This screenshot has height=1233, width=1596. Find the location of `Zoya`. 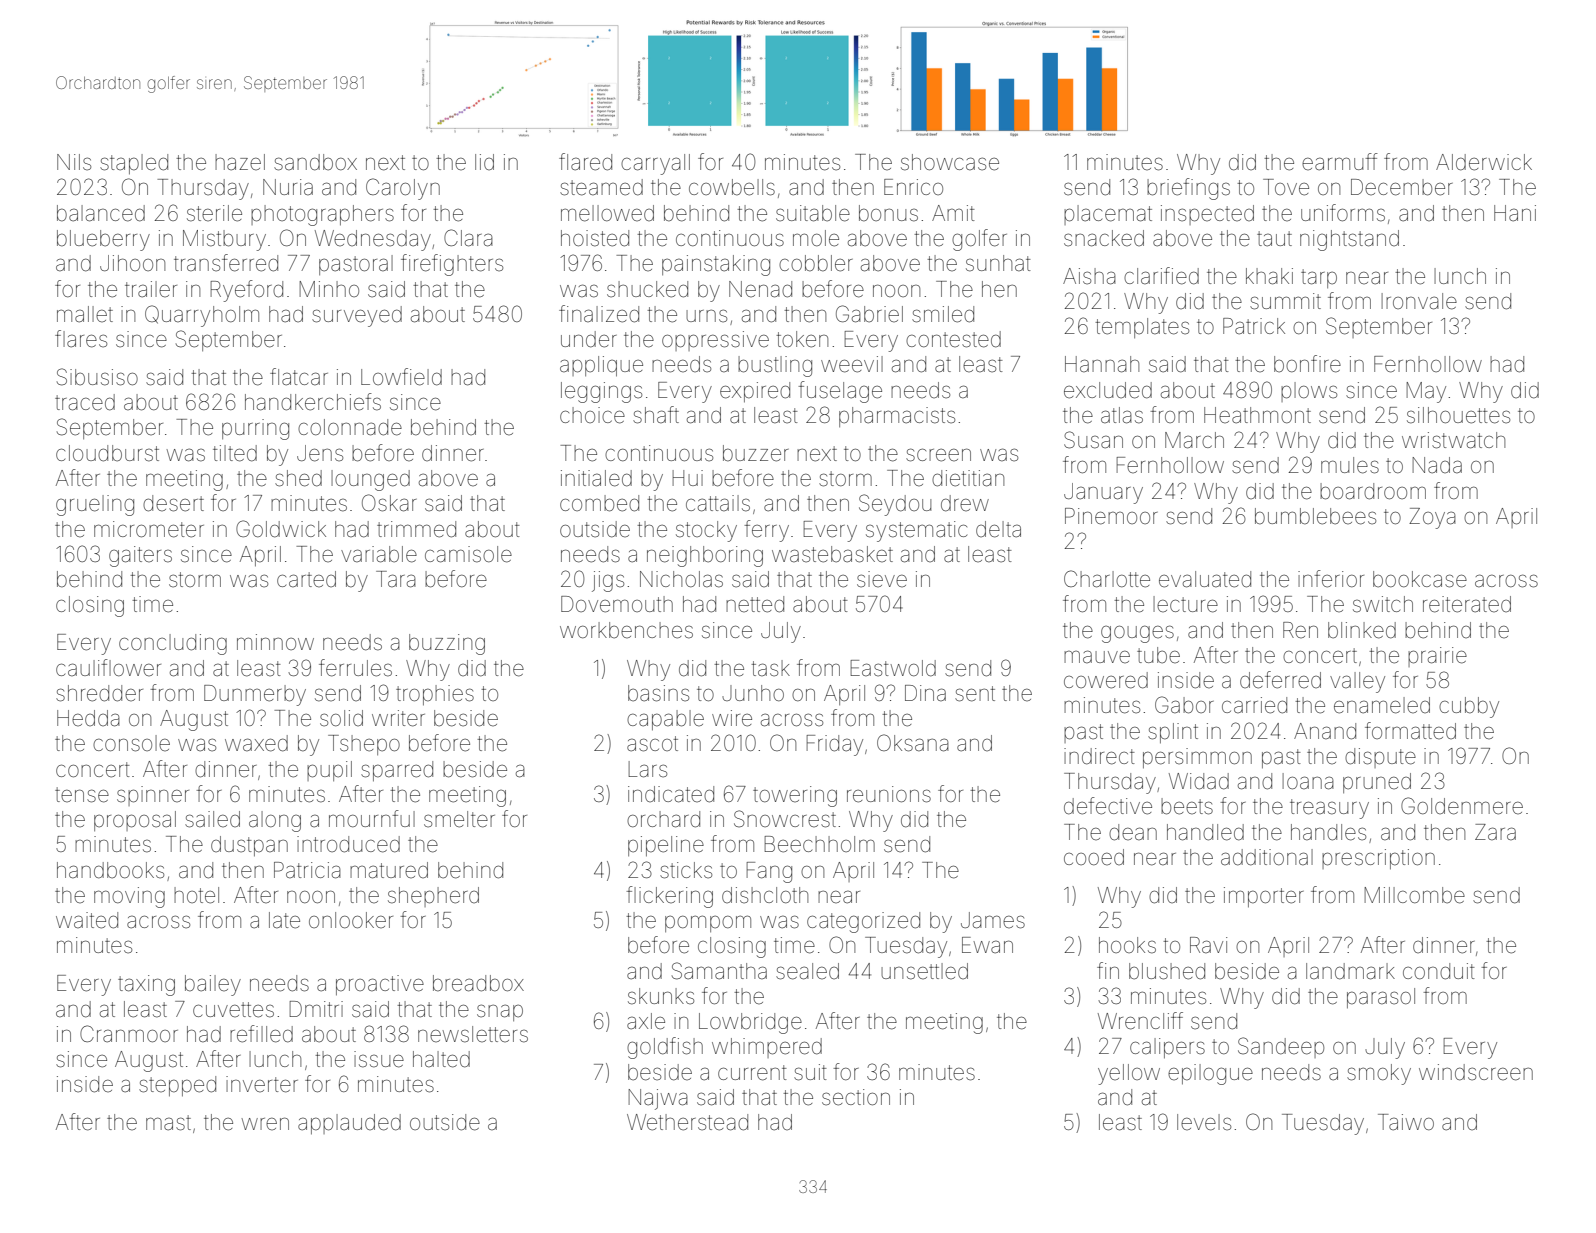

Zoya is located at coordinates (1432, 518).
